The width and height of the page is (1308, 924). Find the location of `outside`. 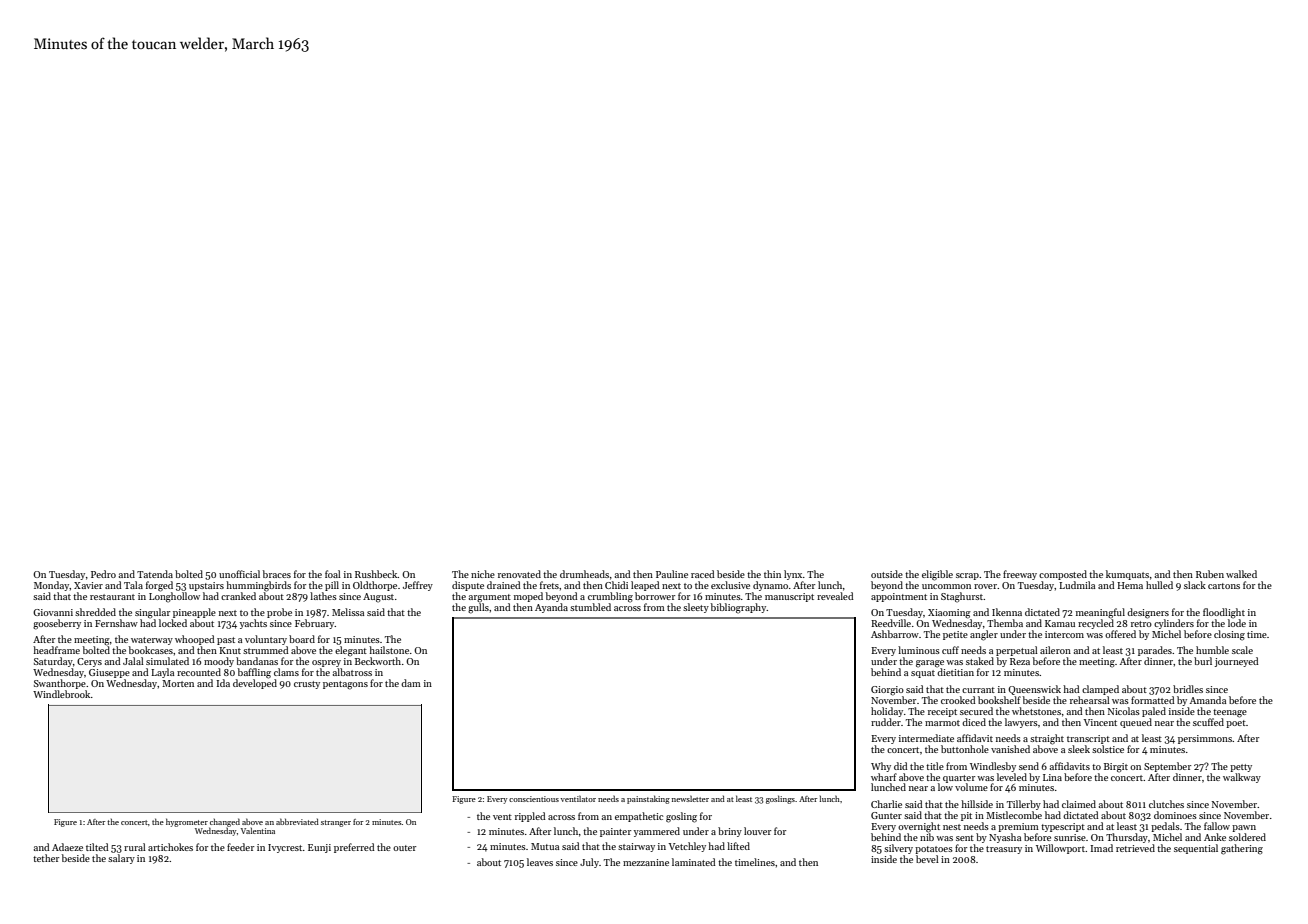

outside is located at coordinates (887, 574).
